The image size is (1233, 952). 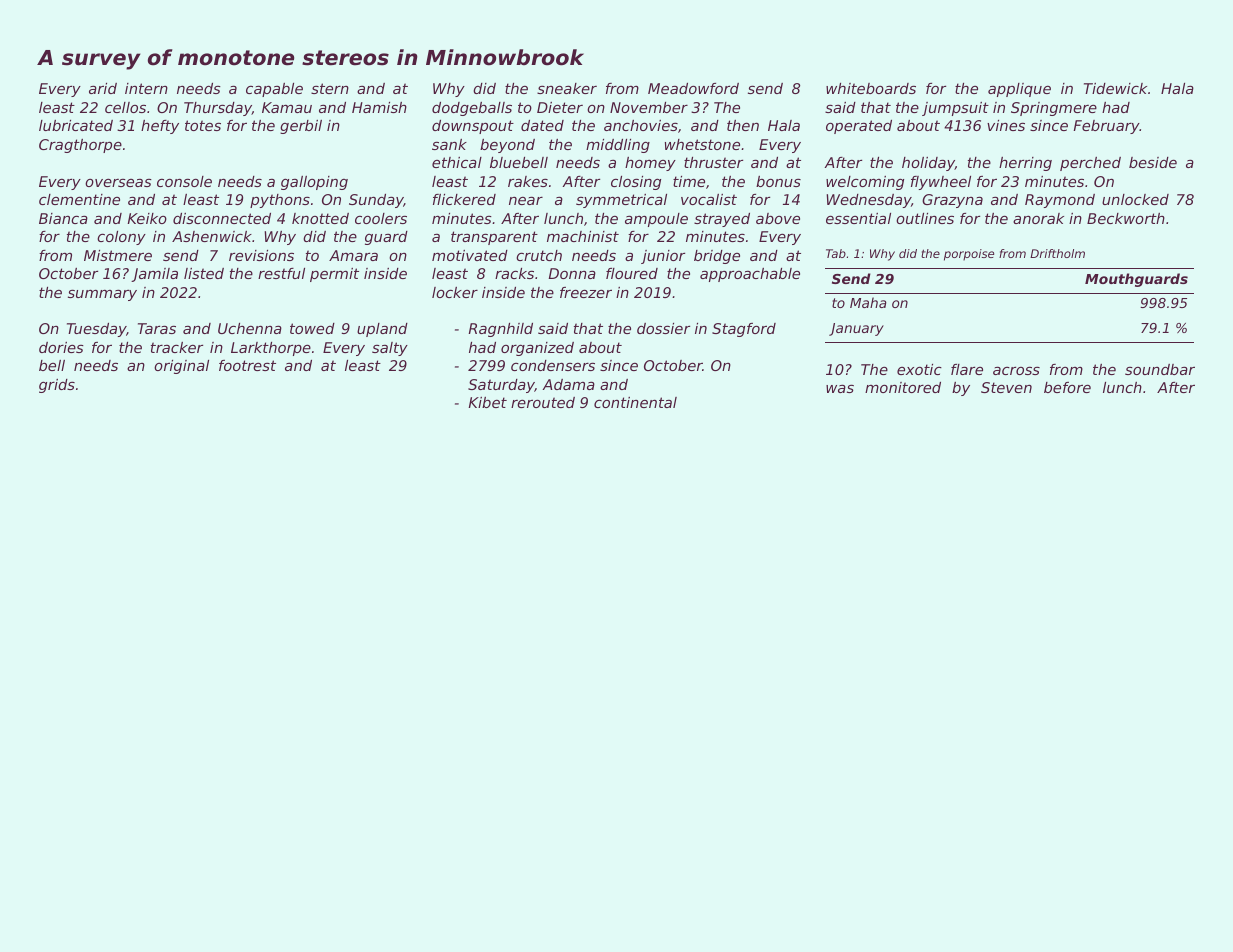 I want to click on Tidewick, so click(x=1115, y=88).
